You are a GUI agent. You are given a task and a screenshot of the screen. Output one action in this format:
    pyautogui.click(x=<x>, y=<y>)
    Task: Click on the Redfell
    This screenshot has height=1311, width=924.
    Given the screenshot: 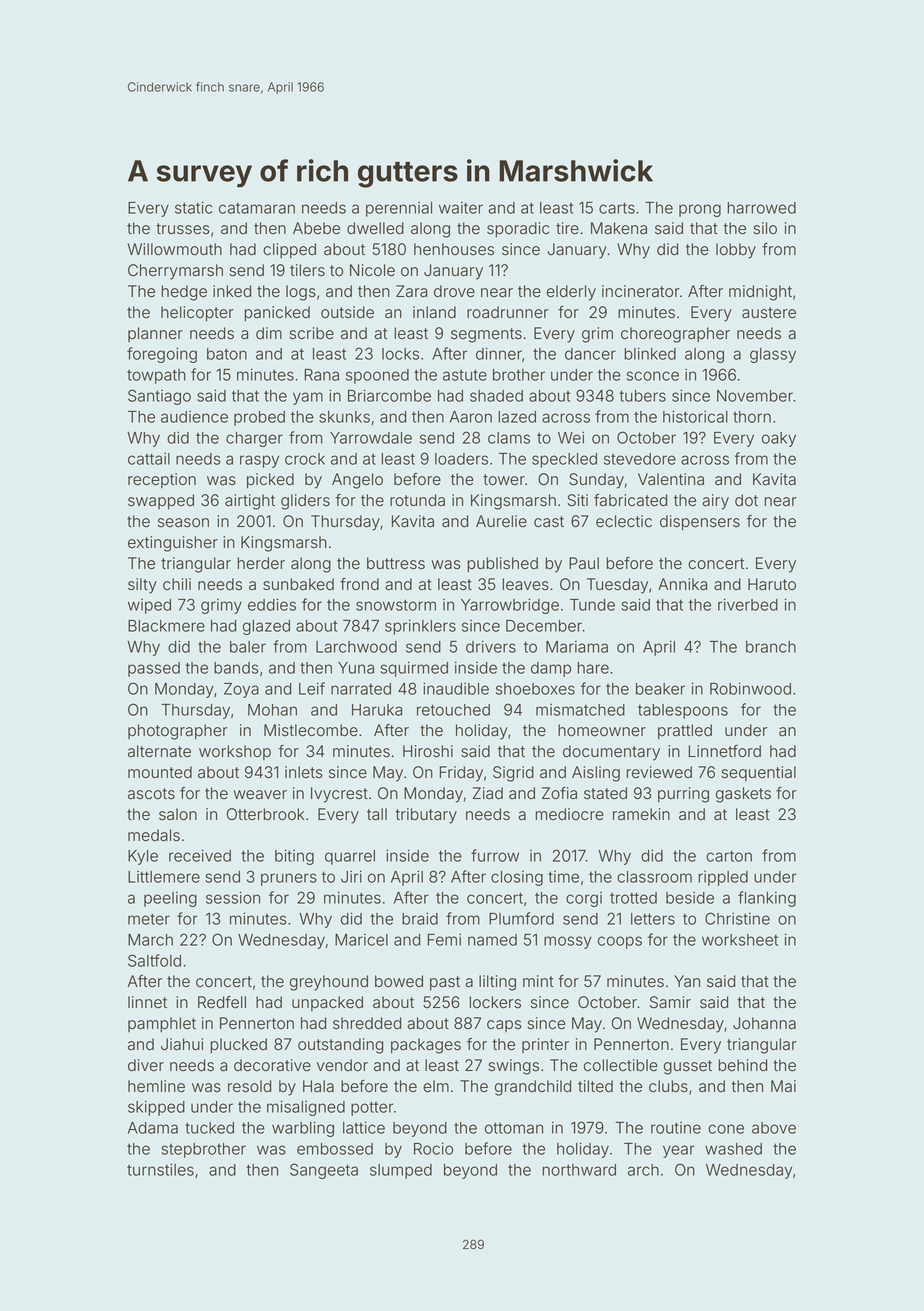 What is the action you would take?
    pyautogui.click(x=222, y=1002)
